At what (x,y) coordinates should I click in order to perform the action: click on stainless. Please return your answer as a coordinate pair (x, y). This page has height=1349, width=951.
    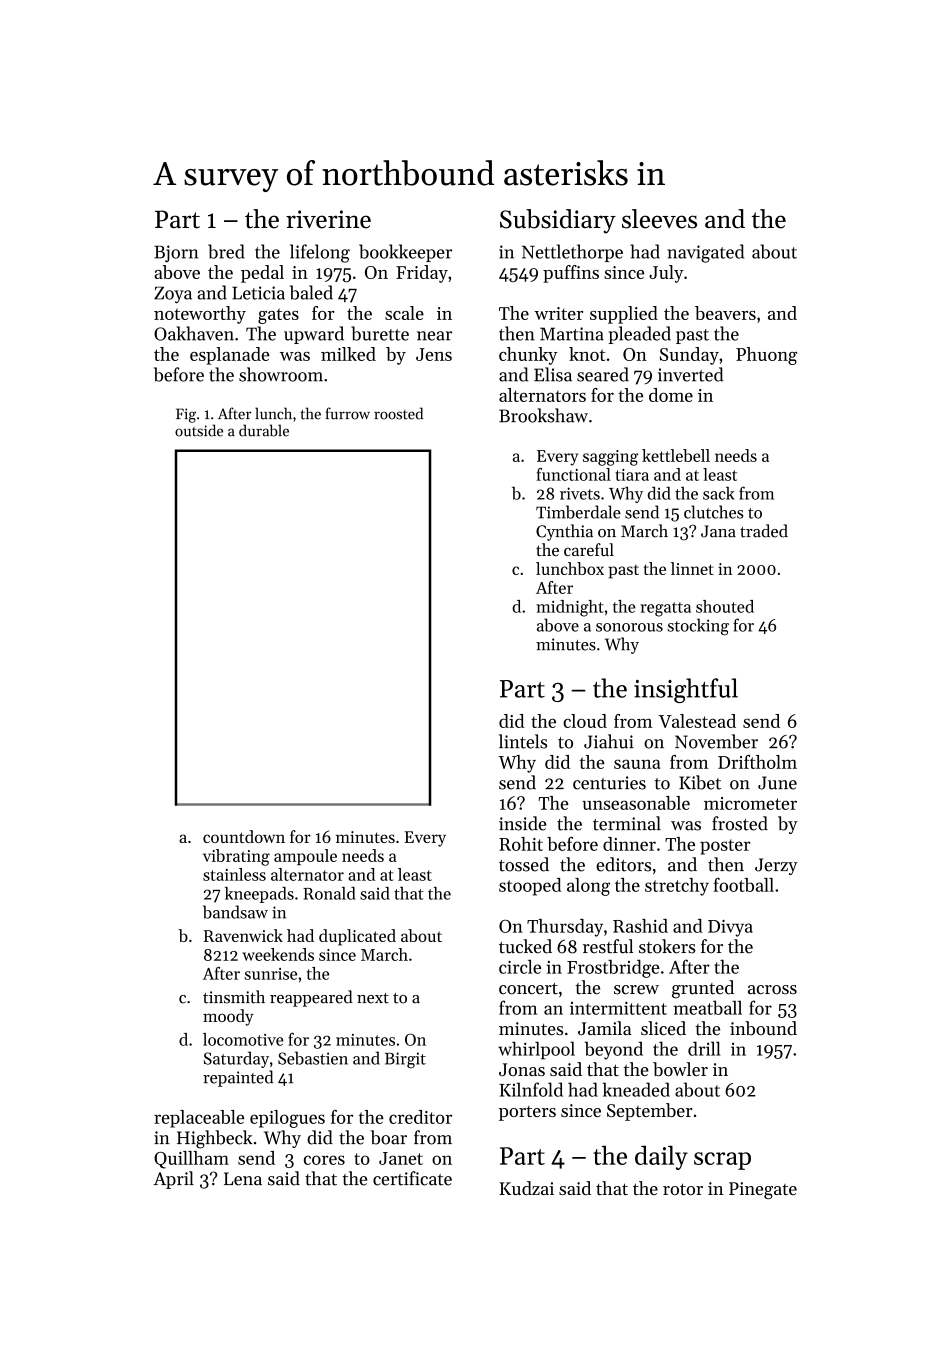
    Looking at the image, I should click on (234, 874).
